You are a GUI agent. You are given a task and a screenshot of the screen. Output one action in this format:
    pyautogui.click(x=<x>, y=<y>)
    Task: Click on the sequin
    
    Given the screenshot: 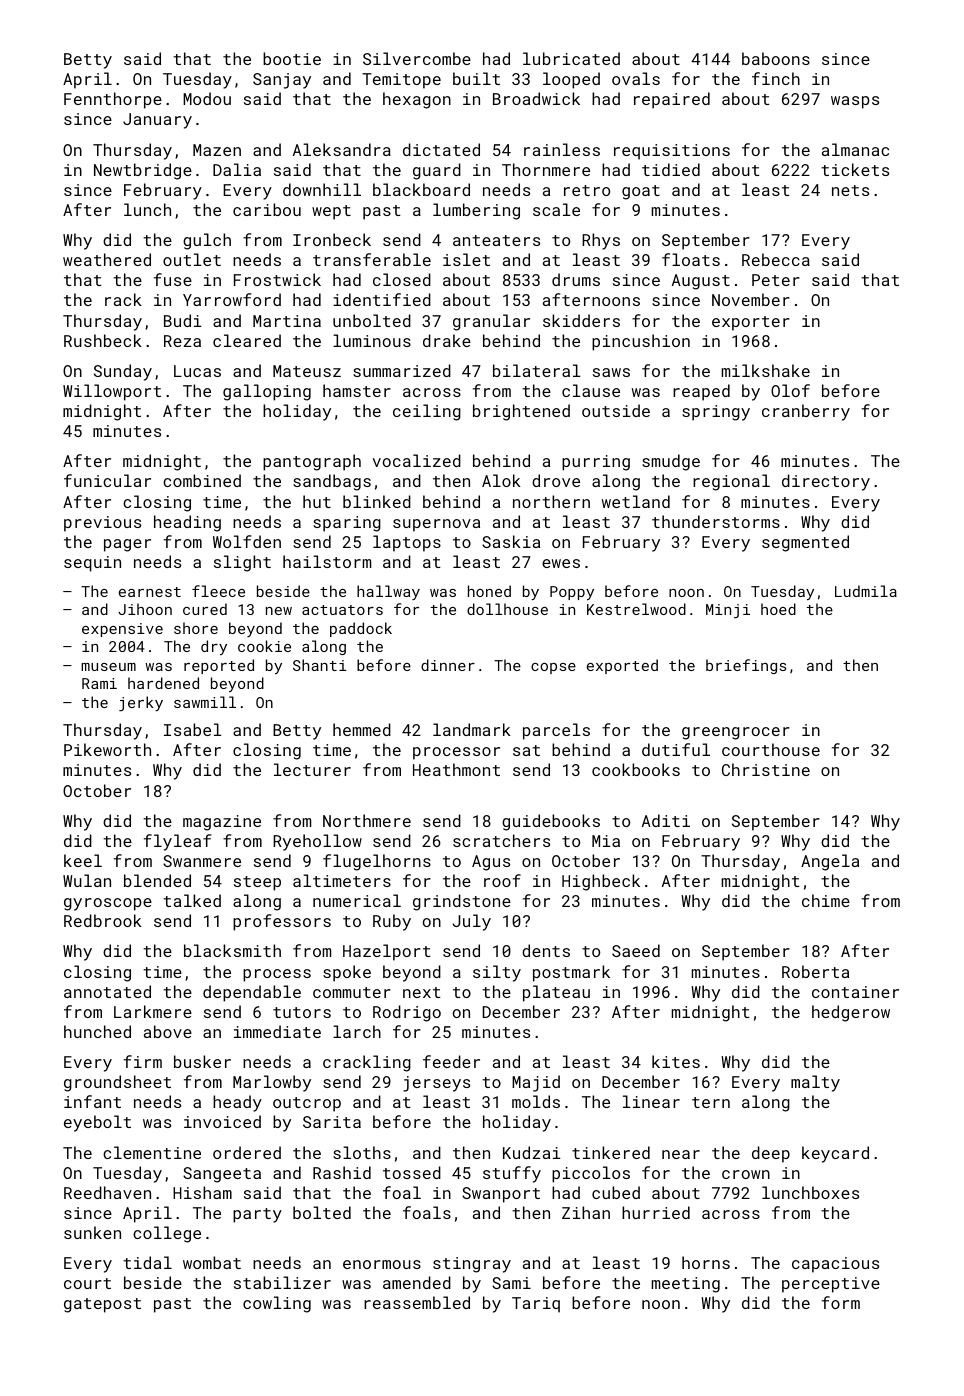 What is the action you would take?
    pyautogui.click(x=92, y=564)
